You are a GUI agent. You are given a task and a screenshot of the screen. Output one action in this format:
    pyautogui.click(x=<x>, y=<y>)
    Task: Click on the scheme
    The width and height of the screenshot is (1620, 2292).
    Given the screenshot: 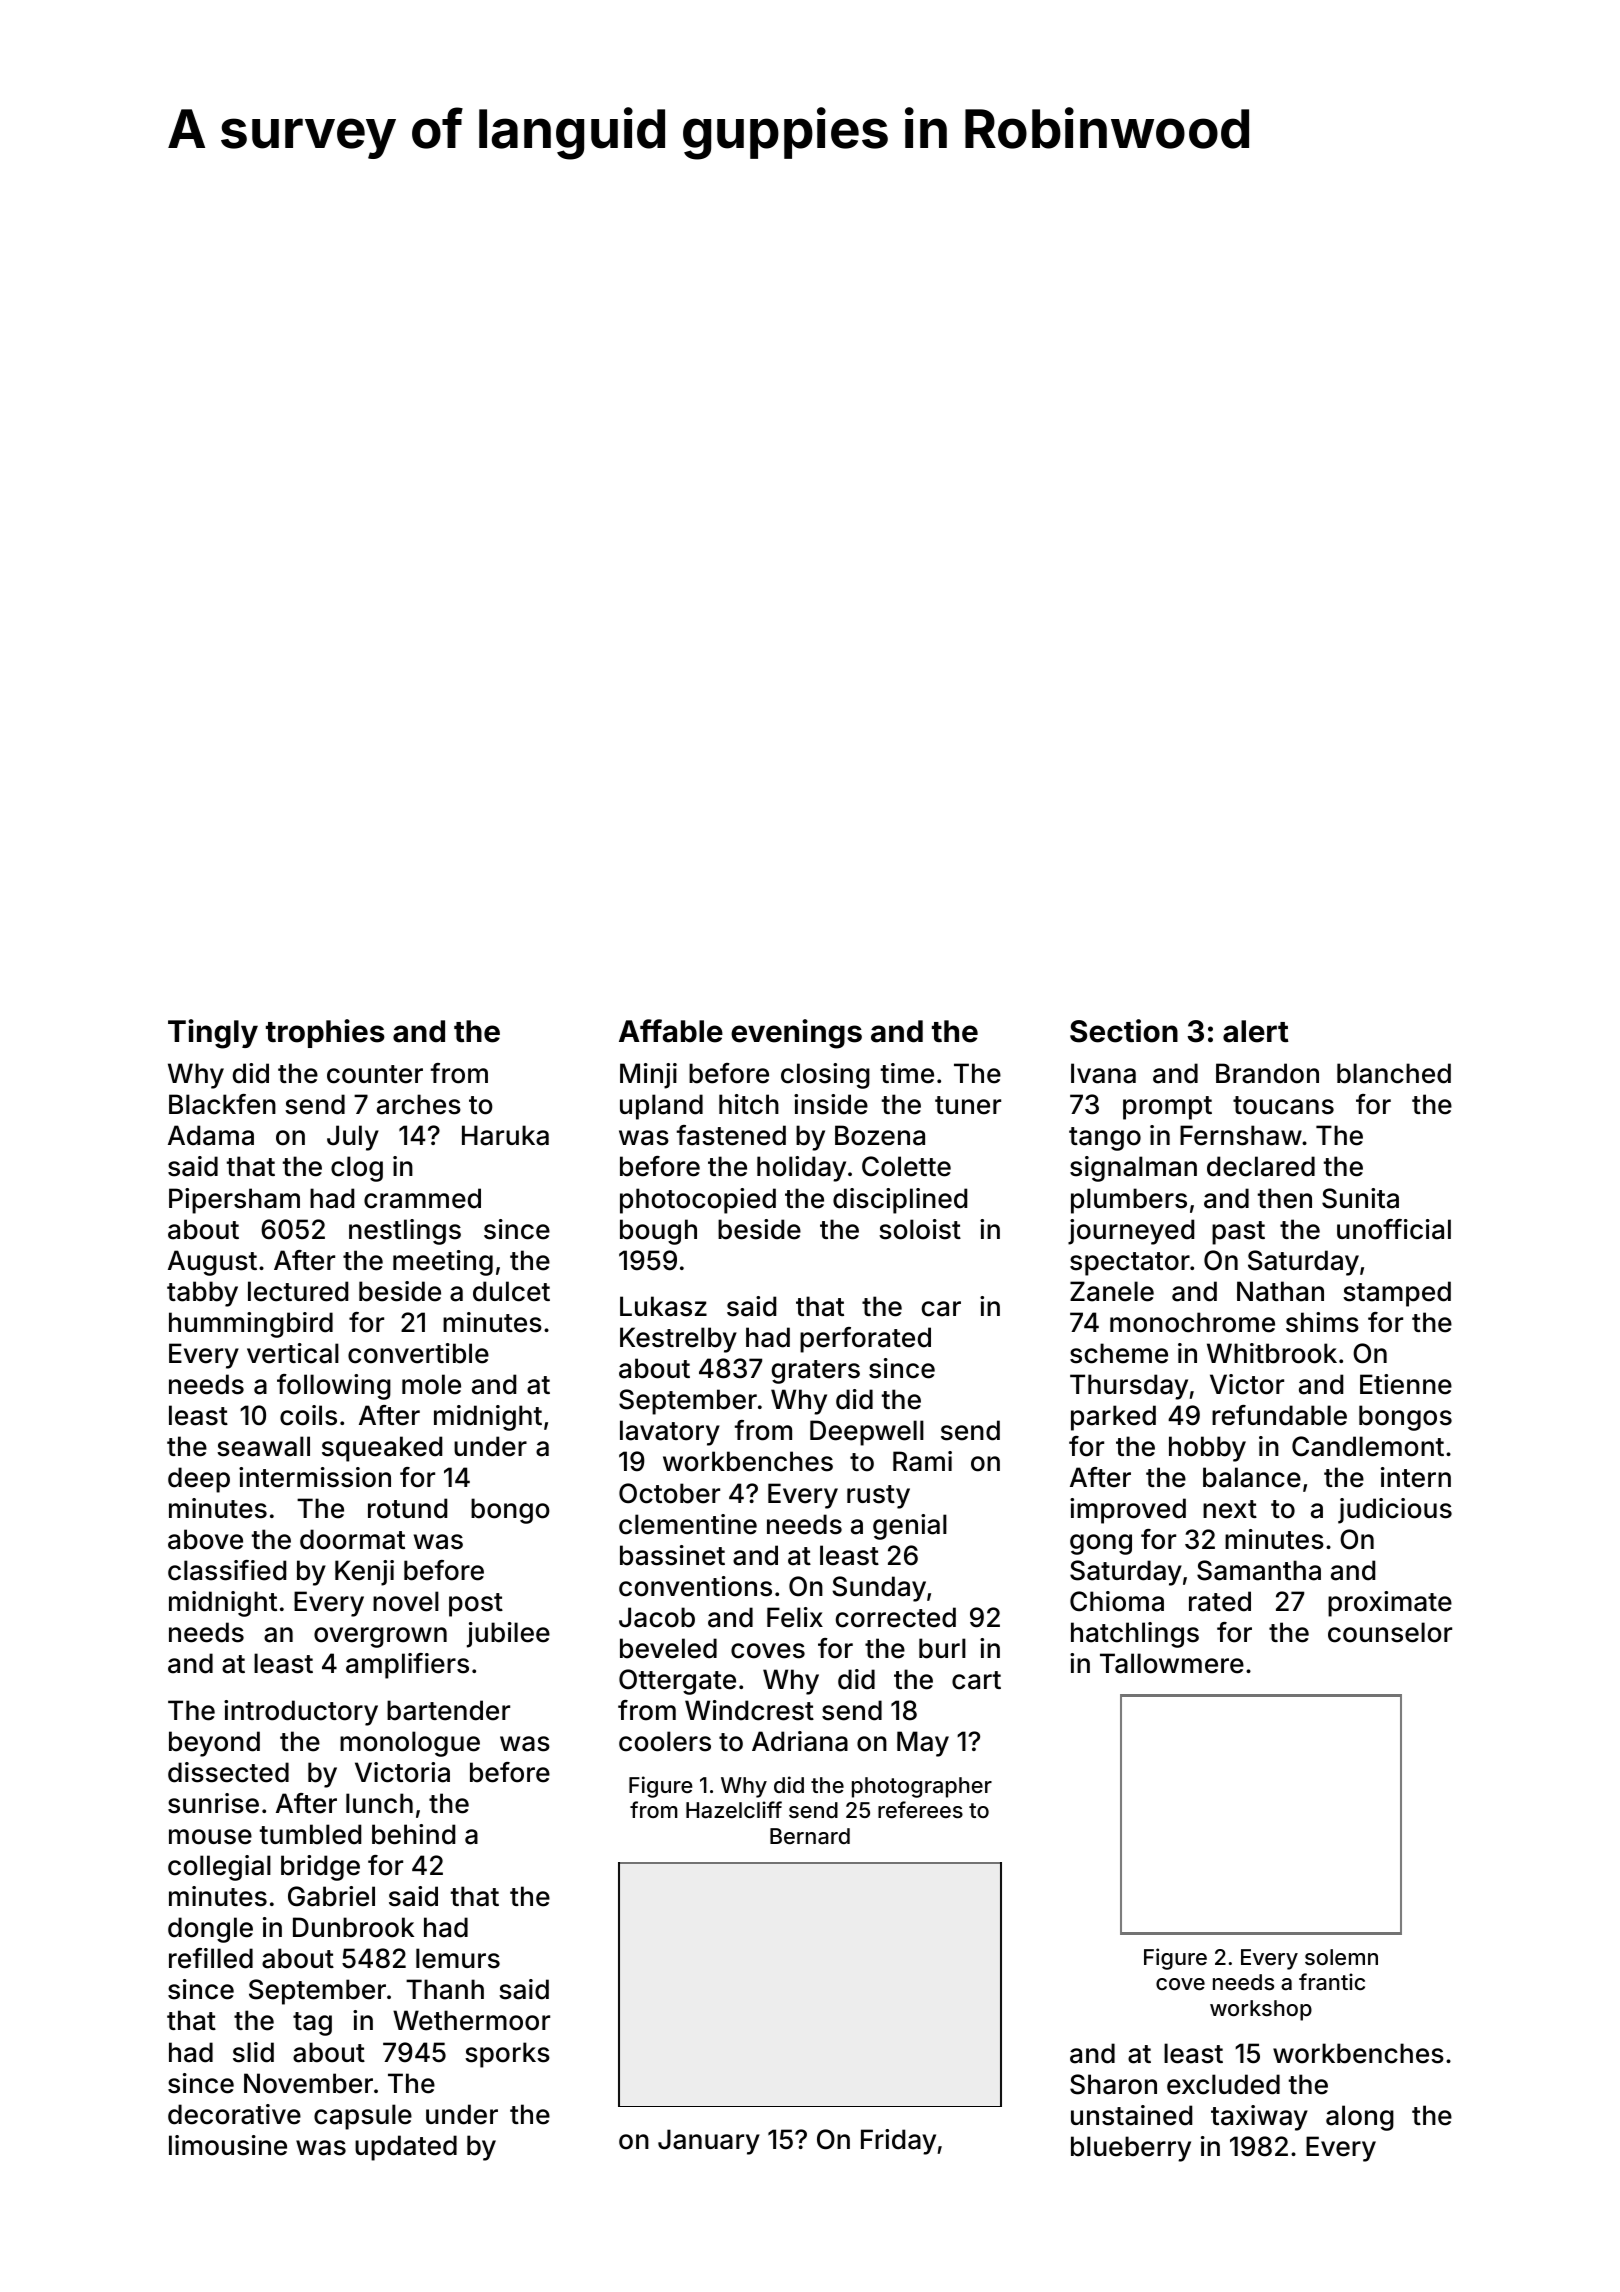 What is the action you would take?
    pyautogui.click(x=1119, y=1353)
